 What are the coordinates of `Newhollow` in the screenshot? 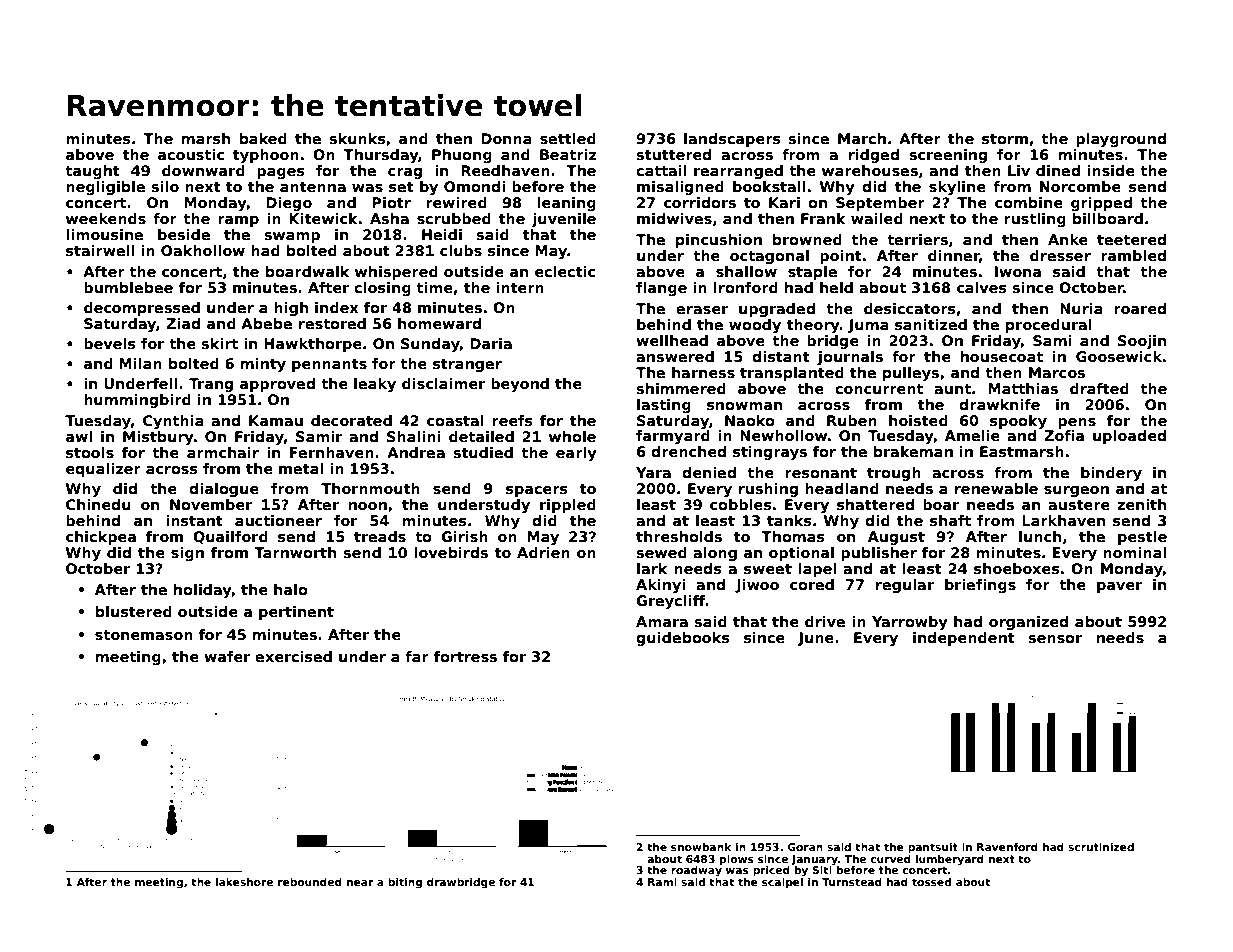 It's located at (783, 435).
